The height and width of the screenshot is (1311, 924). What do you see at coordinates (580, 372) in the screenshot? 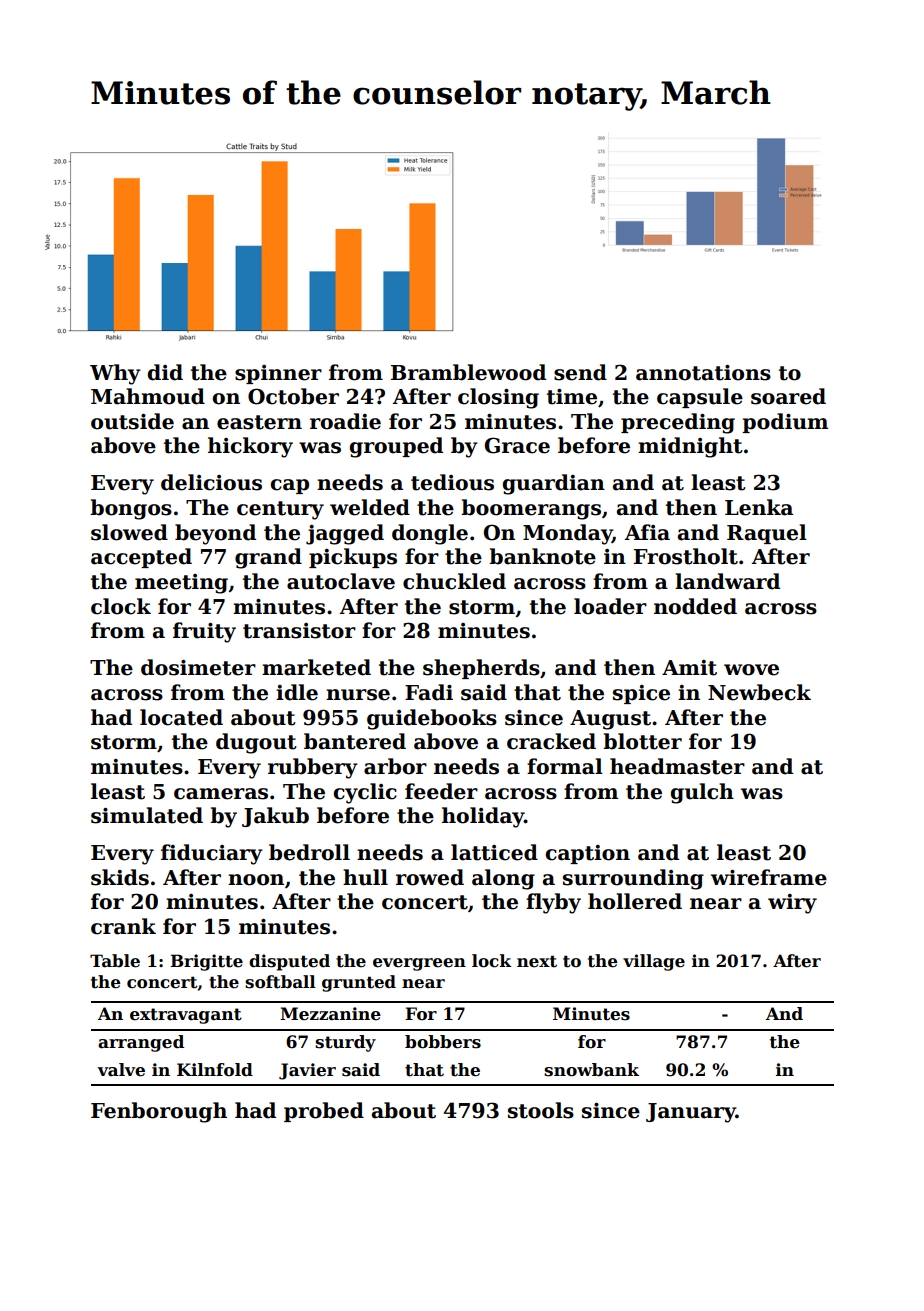
I see `send` at bounding box center [580, 372].
